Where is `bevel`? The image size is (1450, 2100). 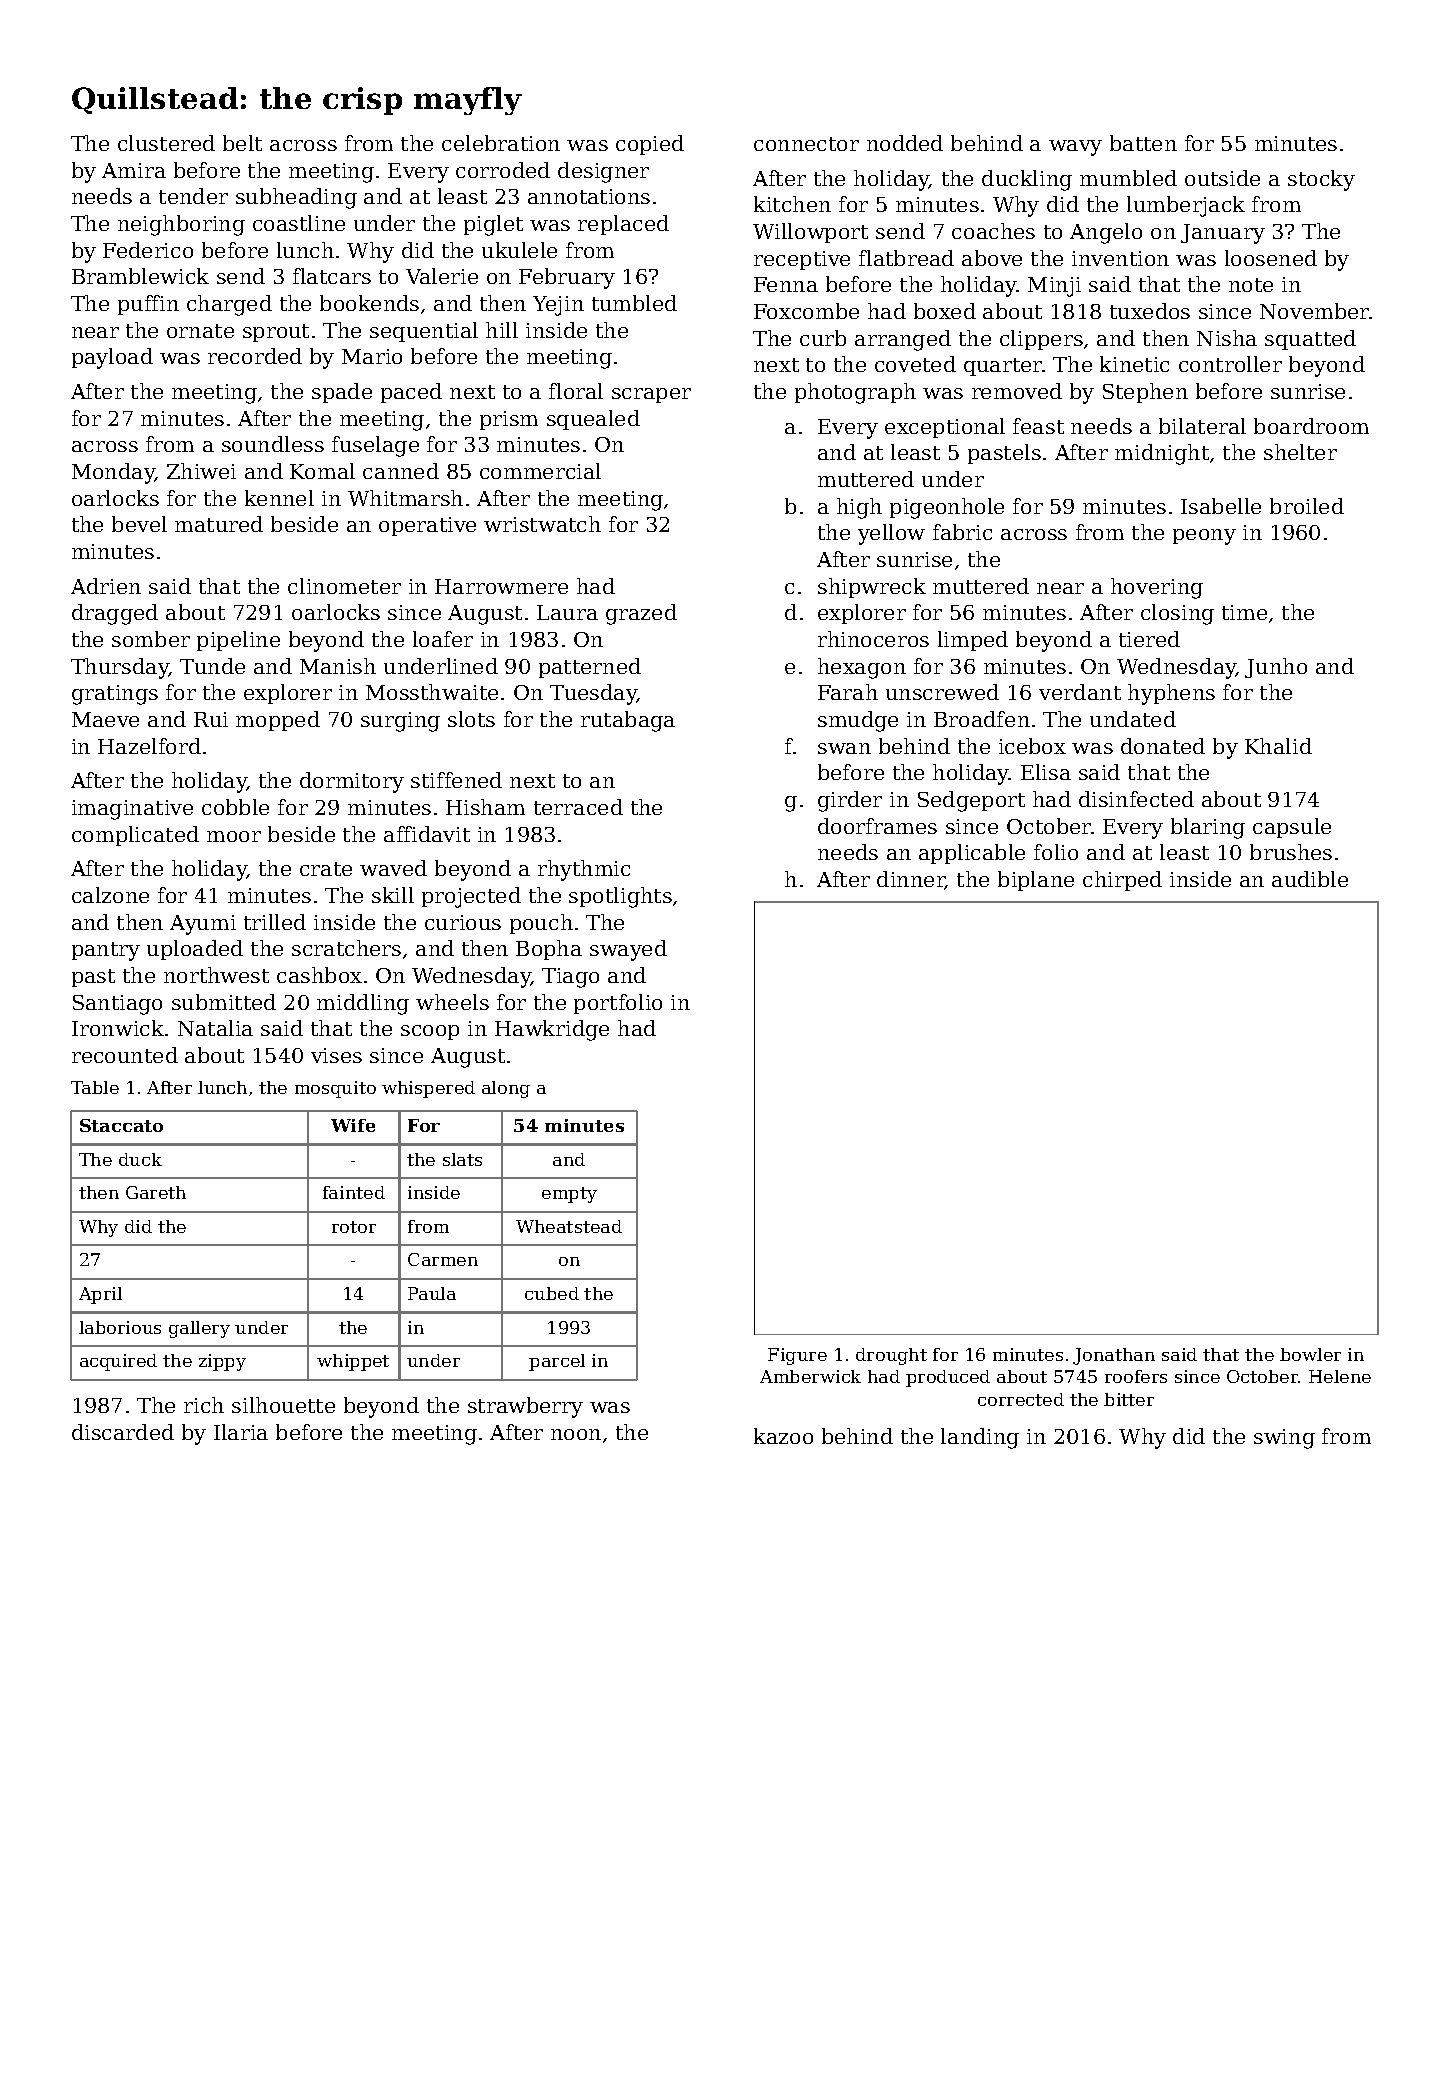 bevel is located at coordinates (139, 524).
